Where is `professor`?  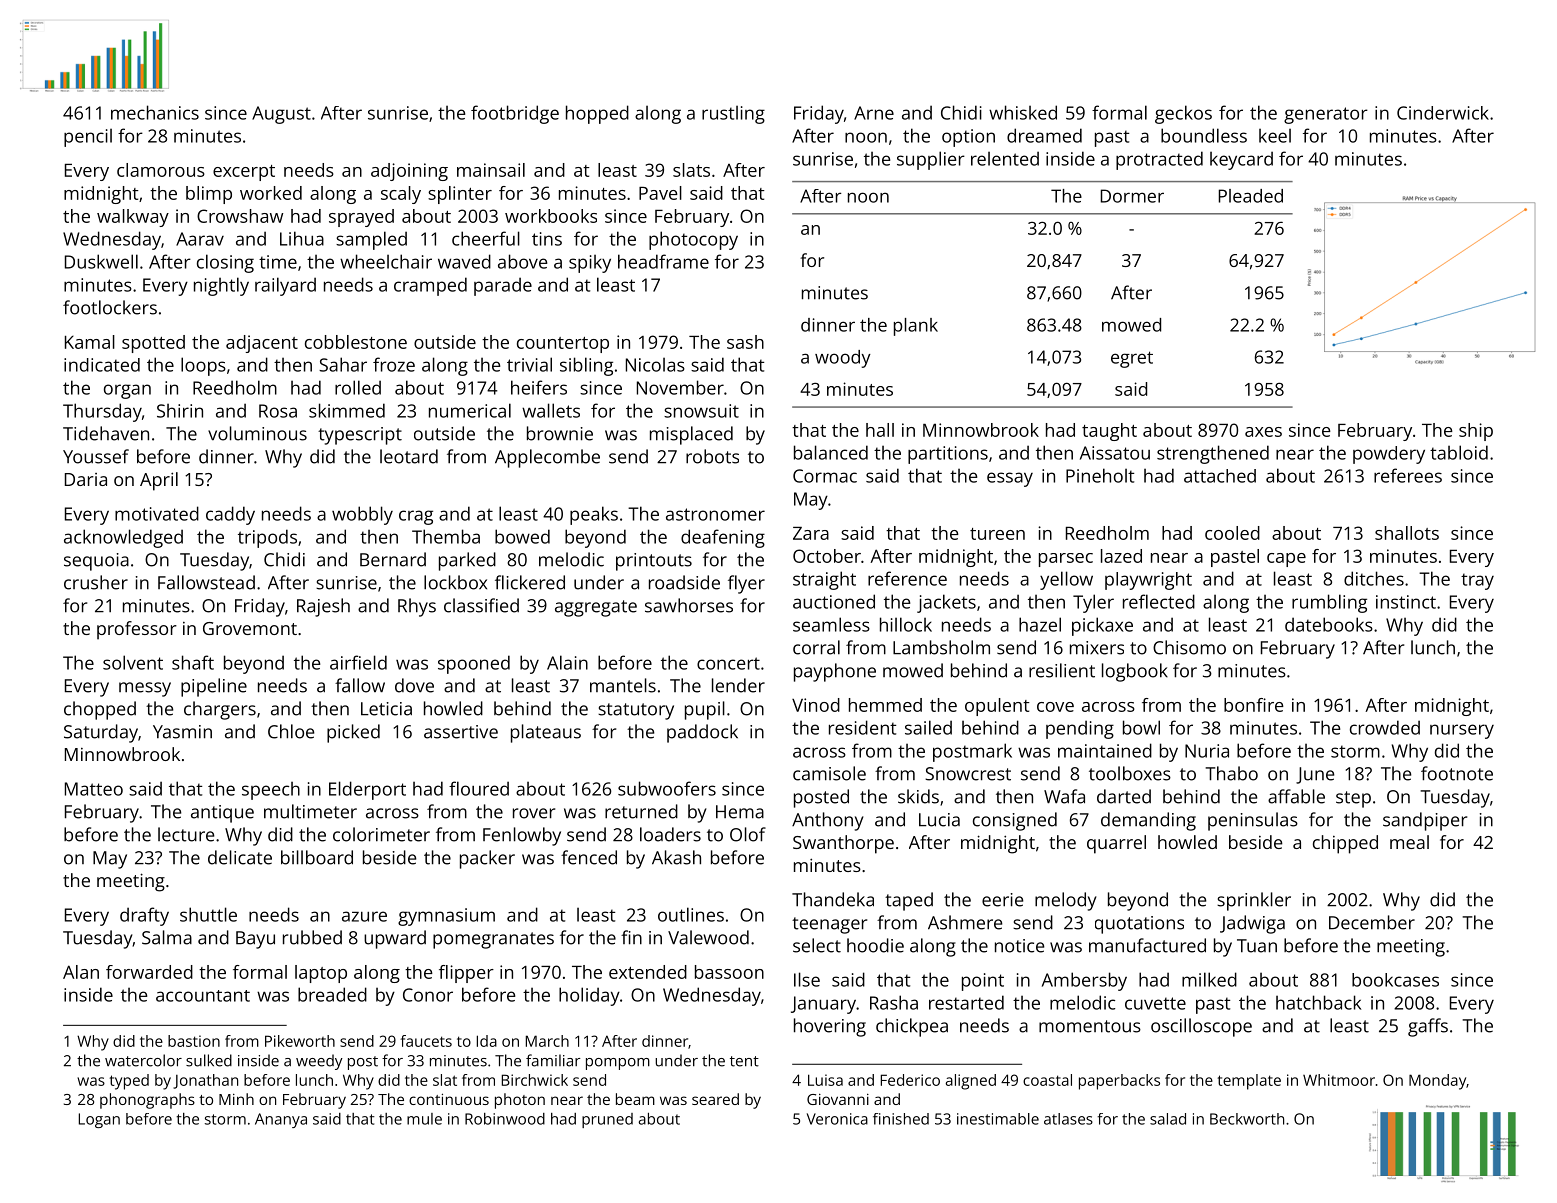 professor is located at coordinates (137, 630).
